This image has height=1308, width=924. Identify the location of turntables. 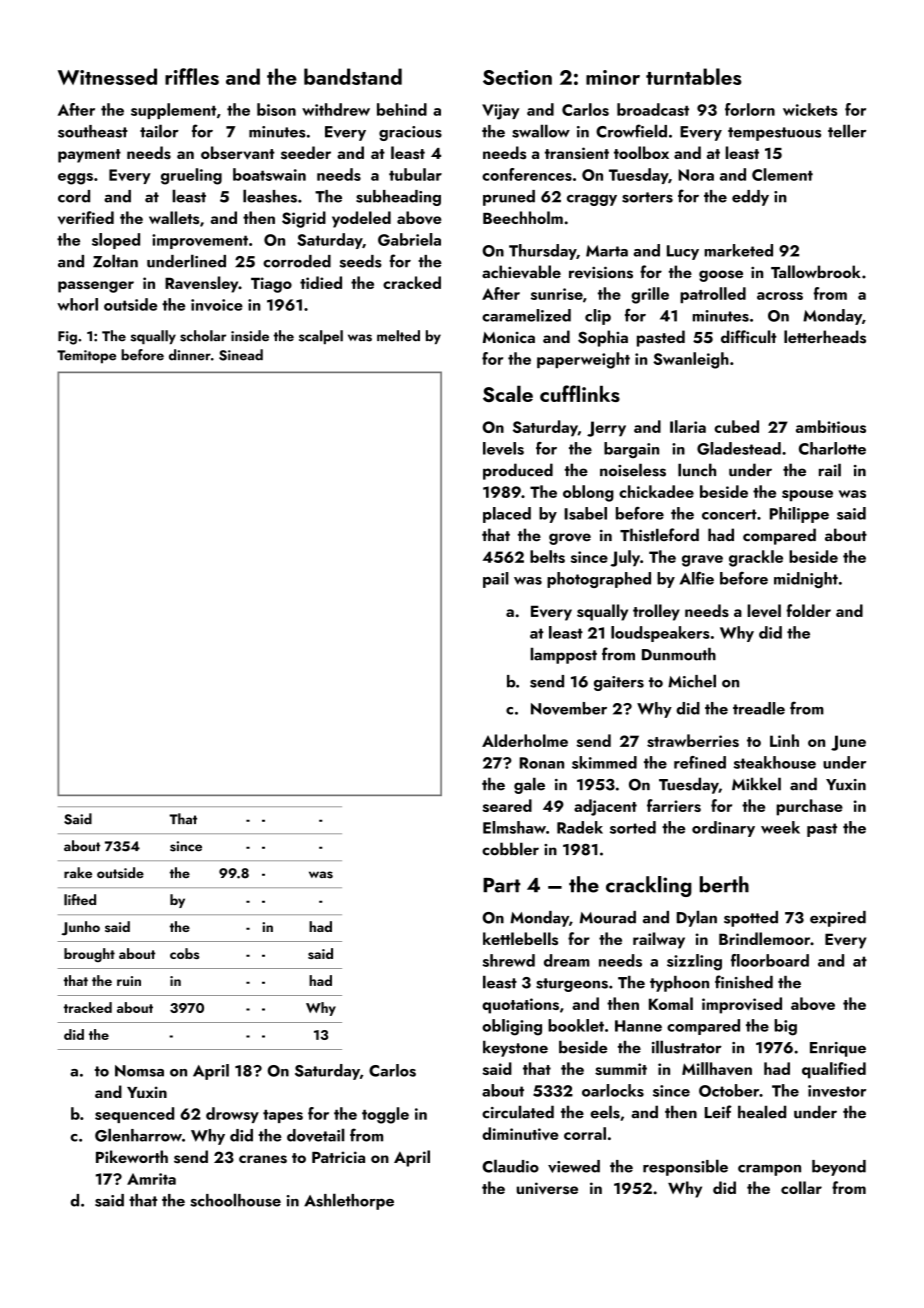
(693, 76).
